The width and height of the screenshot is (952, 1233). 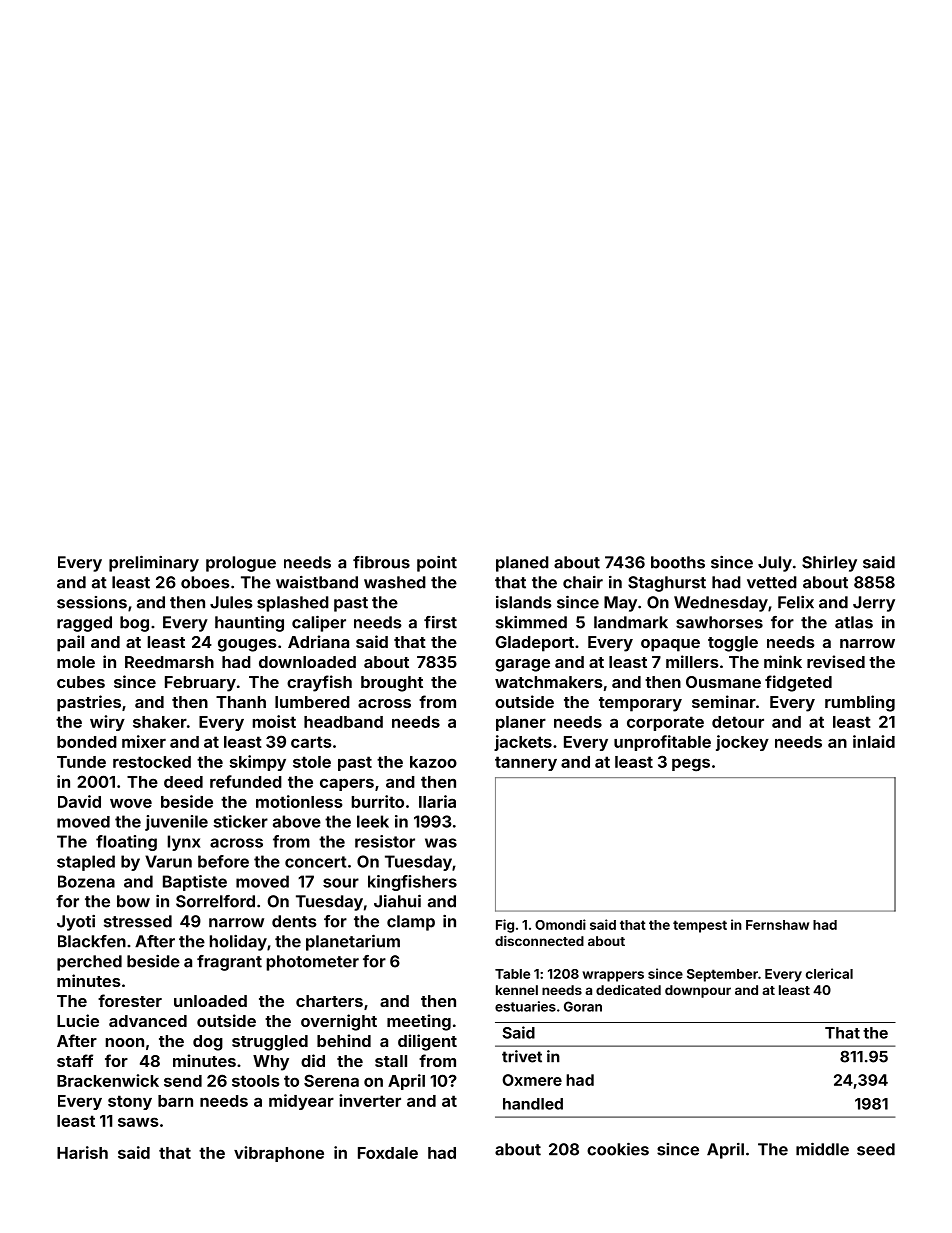 I want to click on wove, so click(x=131, y=803).
